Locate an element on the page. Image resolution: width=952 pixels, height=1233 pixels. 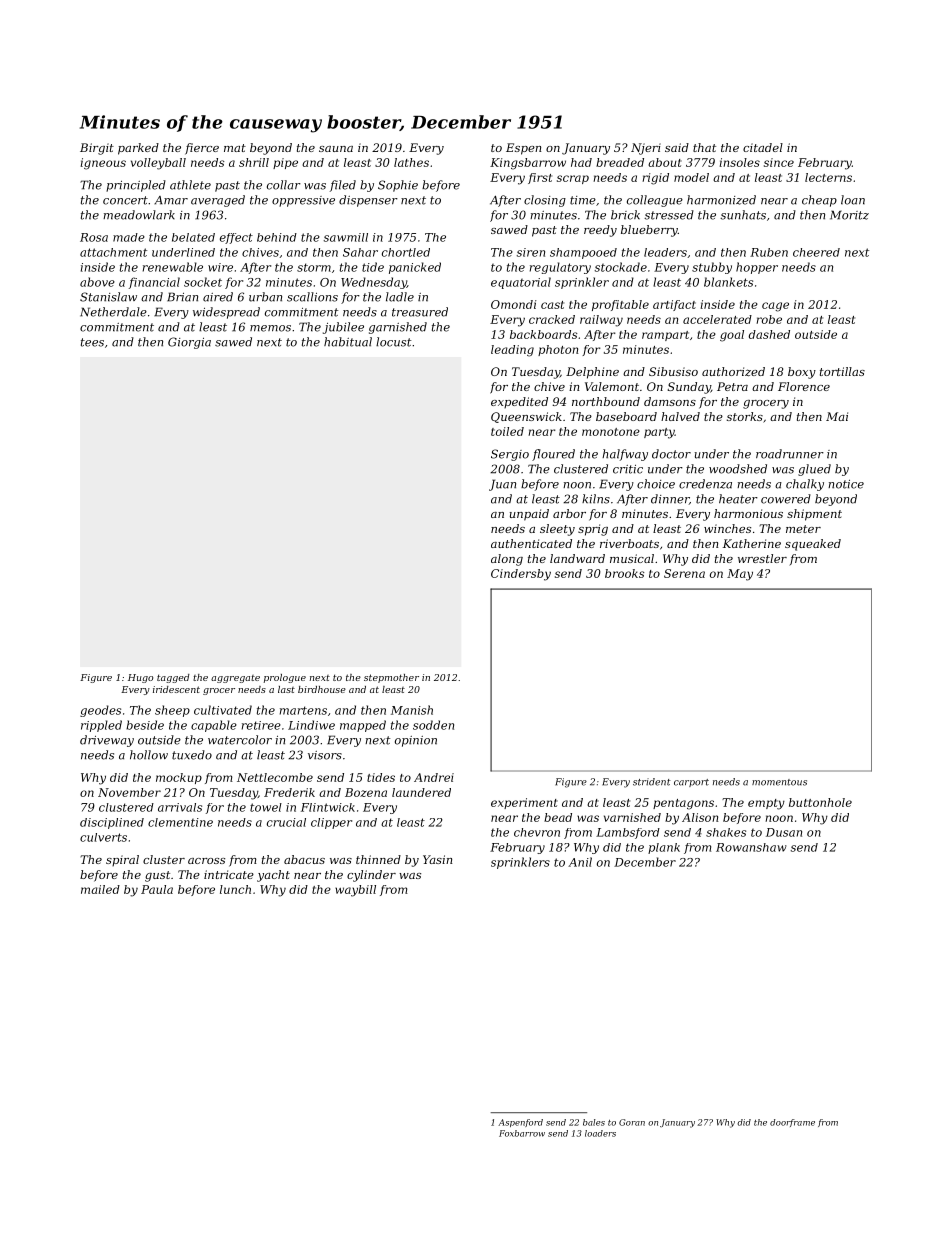
Aspenford is located at coordinates (520, 1123).
